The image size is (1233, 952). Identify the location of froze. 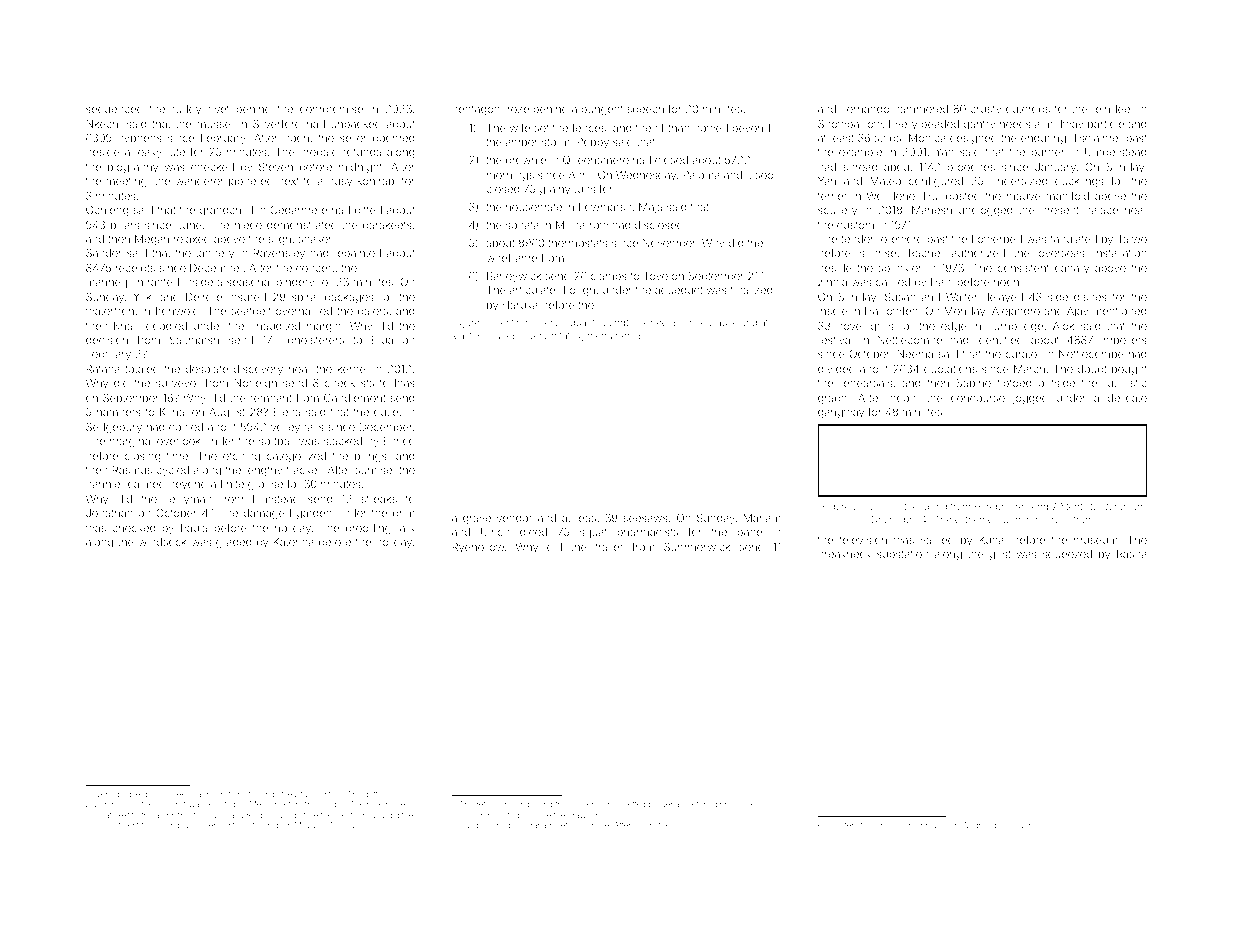
(516, 108).
